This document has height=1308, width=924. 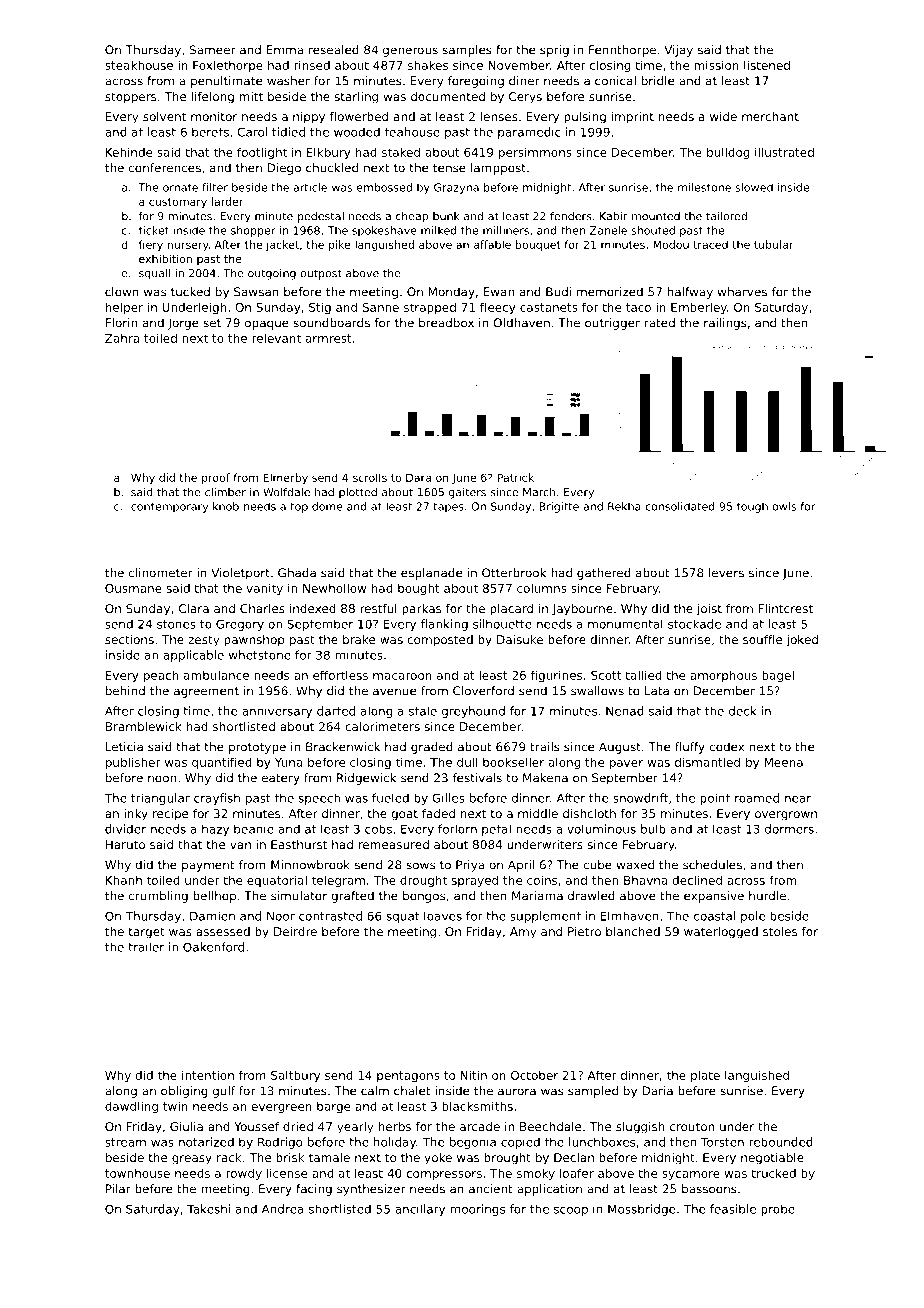 What do you see at coordinates (622, 51) in the document?
I see `Fennthorpe` at bounding box center [622, 51].
